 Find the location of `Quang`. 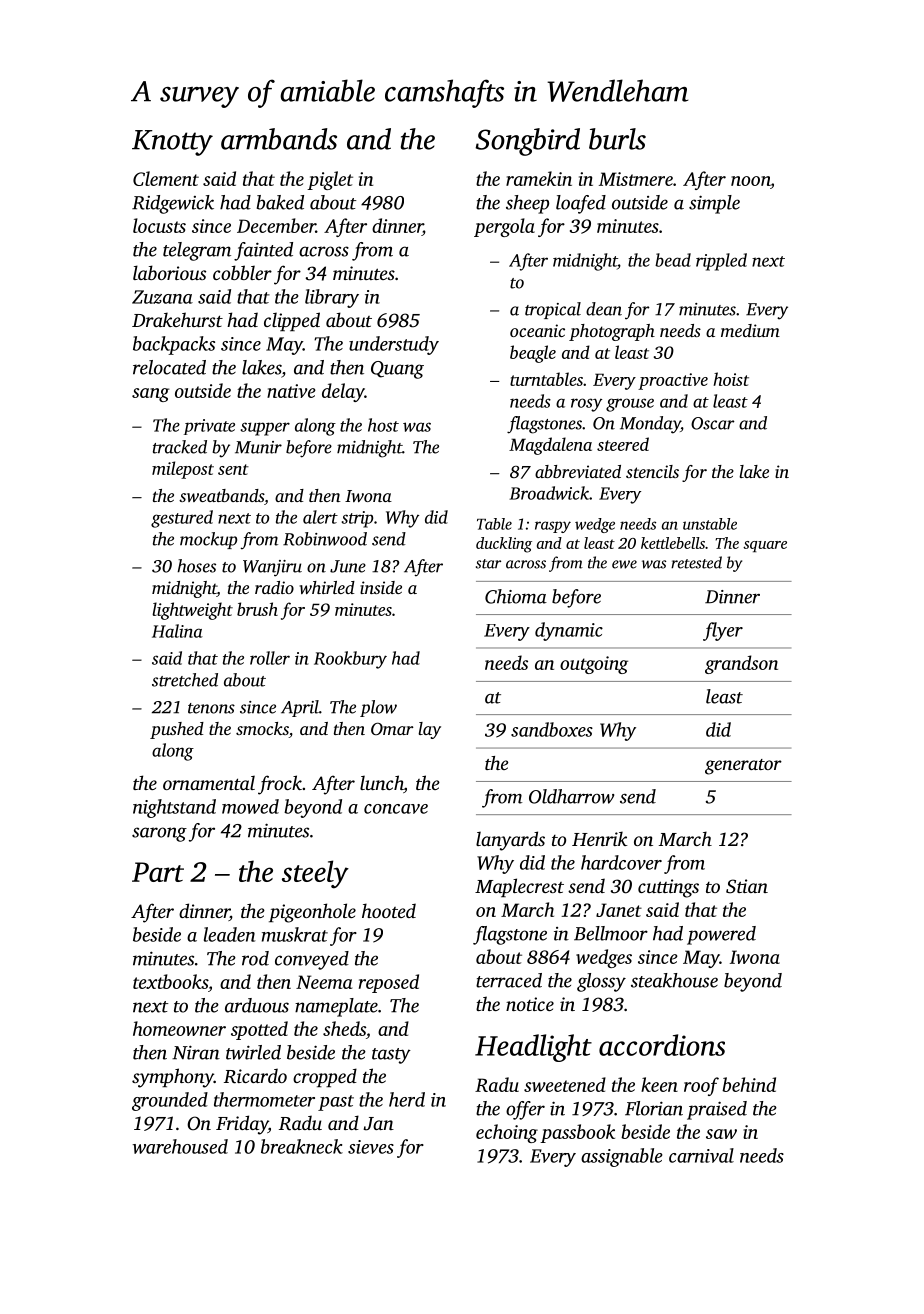

Quang is located at coordinates (397, 370).
